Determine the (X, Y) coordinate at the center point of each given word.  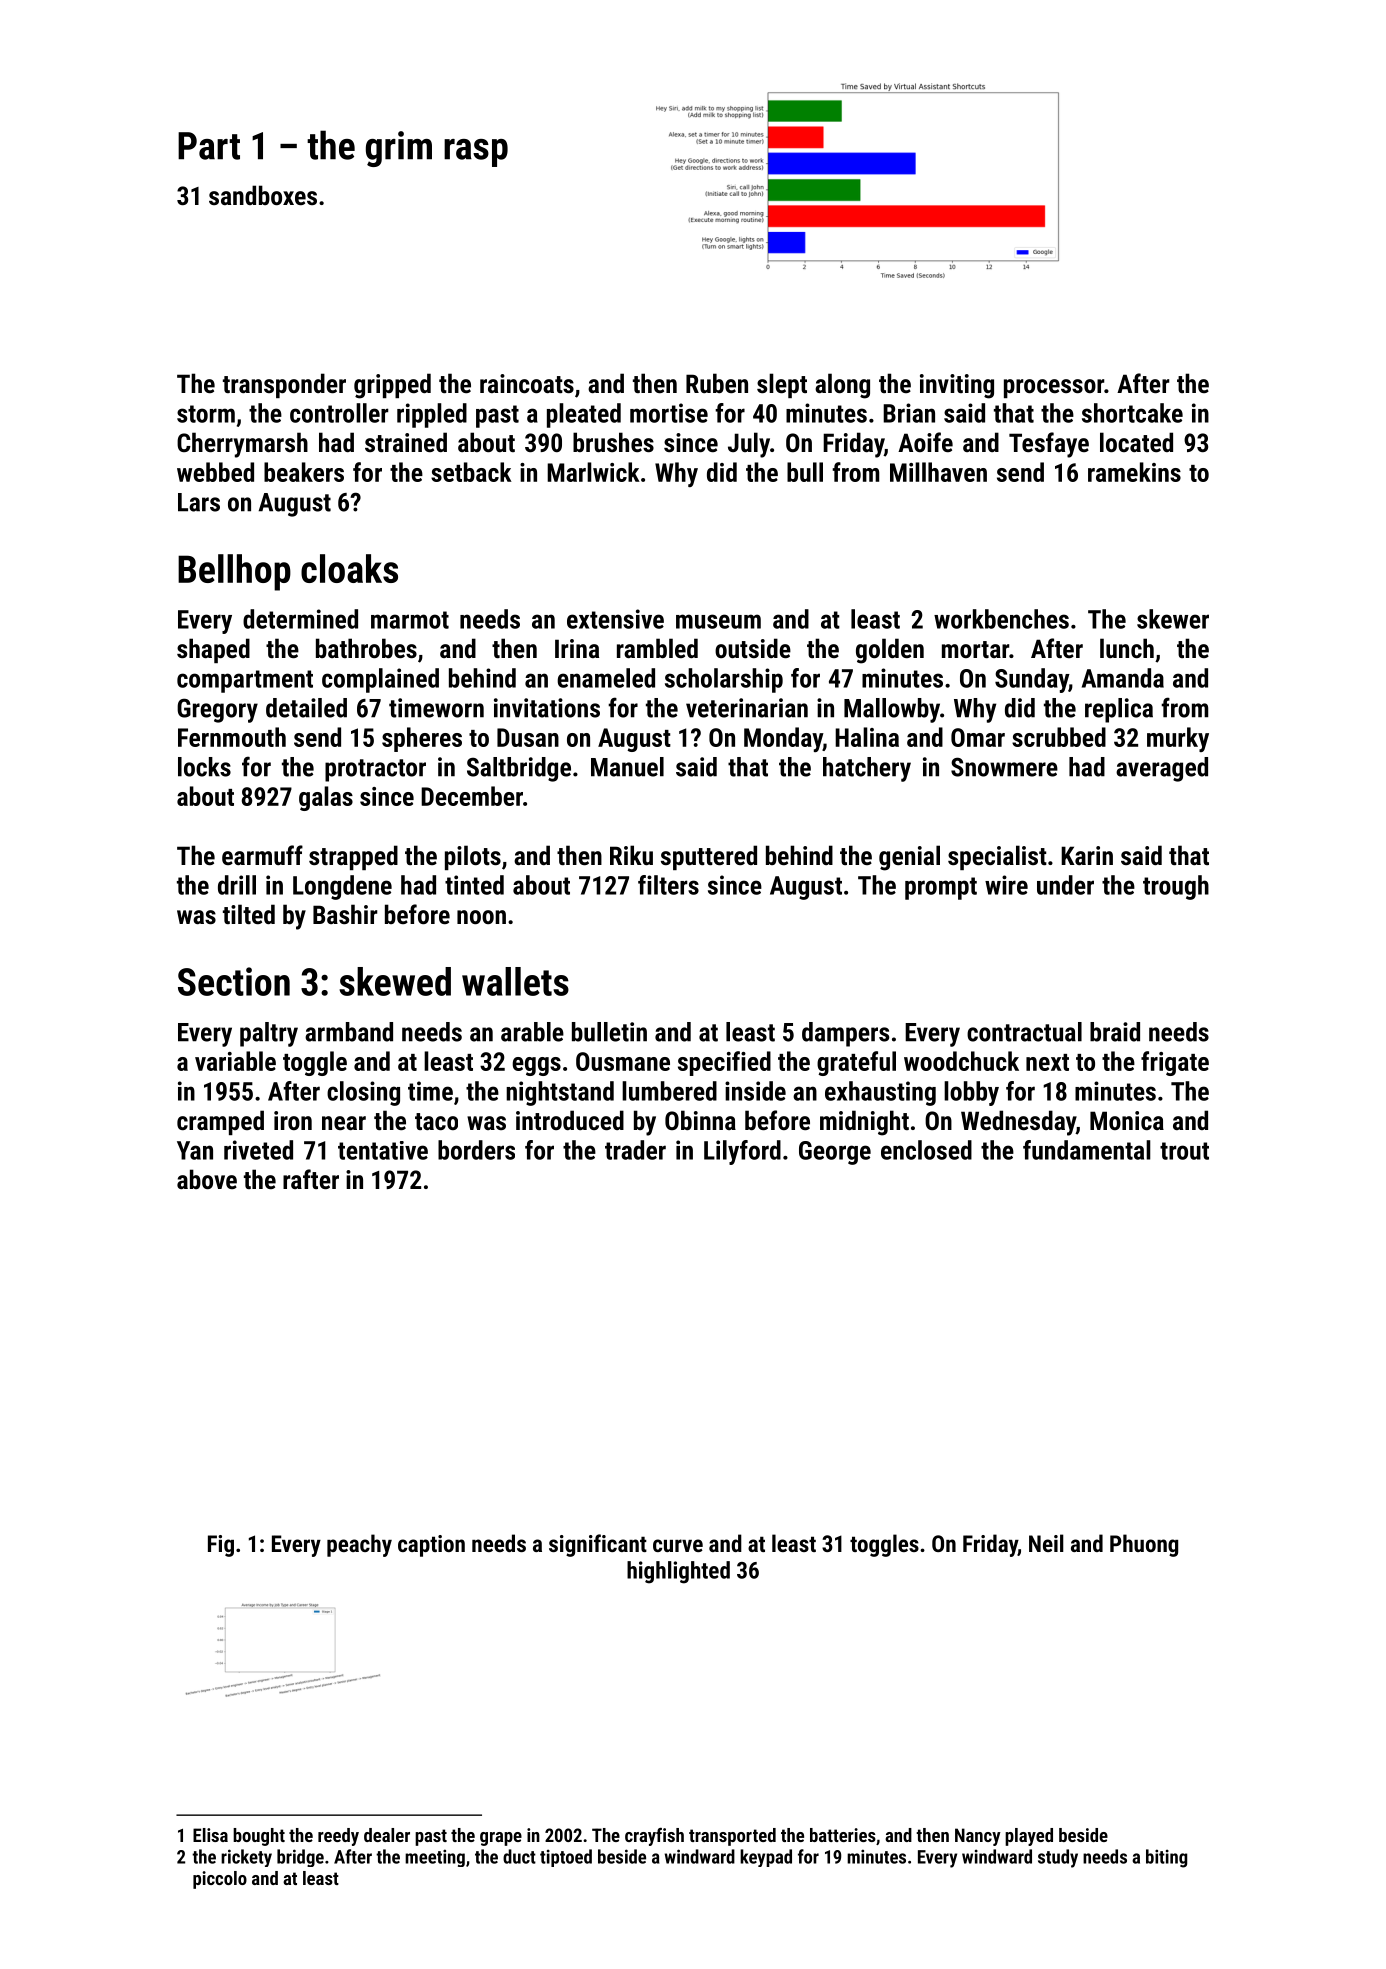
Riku (631, 855)
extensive (615, 619)
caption (431, 1546)
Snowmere (1004, 767)
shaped (213, 650)
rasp (476, 153)
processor (1054, 388)
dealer (387, 1835)
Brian (909, 413)
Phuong (1144, 1545)
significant (598, 1545)
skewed (395, 981)
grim (399, 149)
